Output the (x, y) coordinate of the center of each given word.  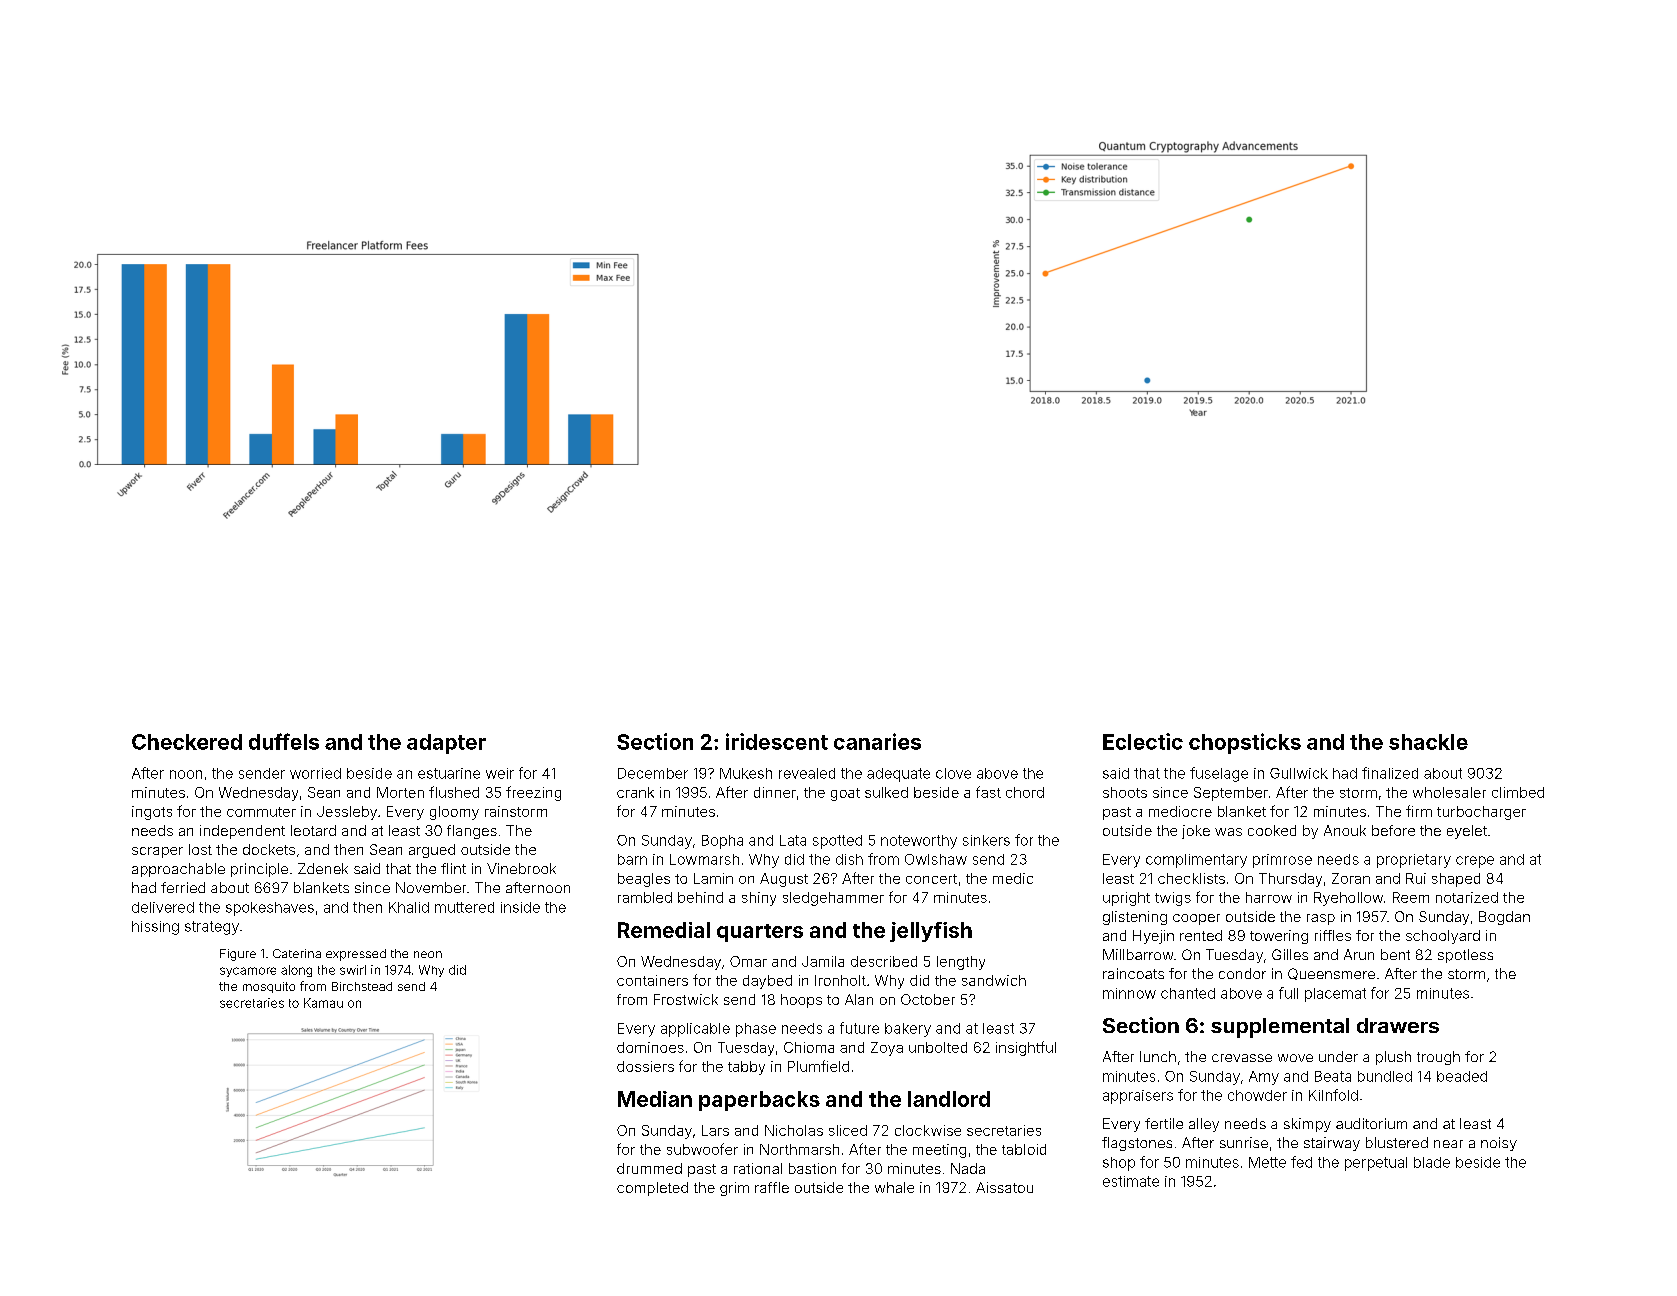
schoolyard (1443, 937)
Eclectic (1143, 741)
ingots (152, 813)
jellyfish (931, 932)
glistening (1135, 918)
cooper (1196, 919)
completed (652, 1189)
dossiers (645, 1066)
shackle (1428, 742)
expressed (356, 955)
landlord (949, 1099)
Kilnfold (1333, 1095)
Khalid (409, 907)
